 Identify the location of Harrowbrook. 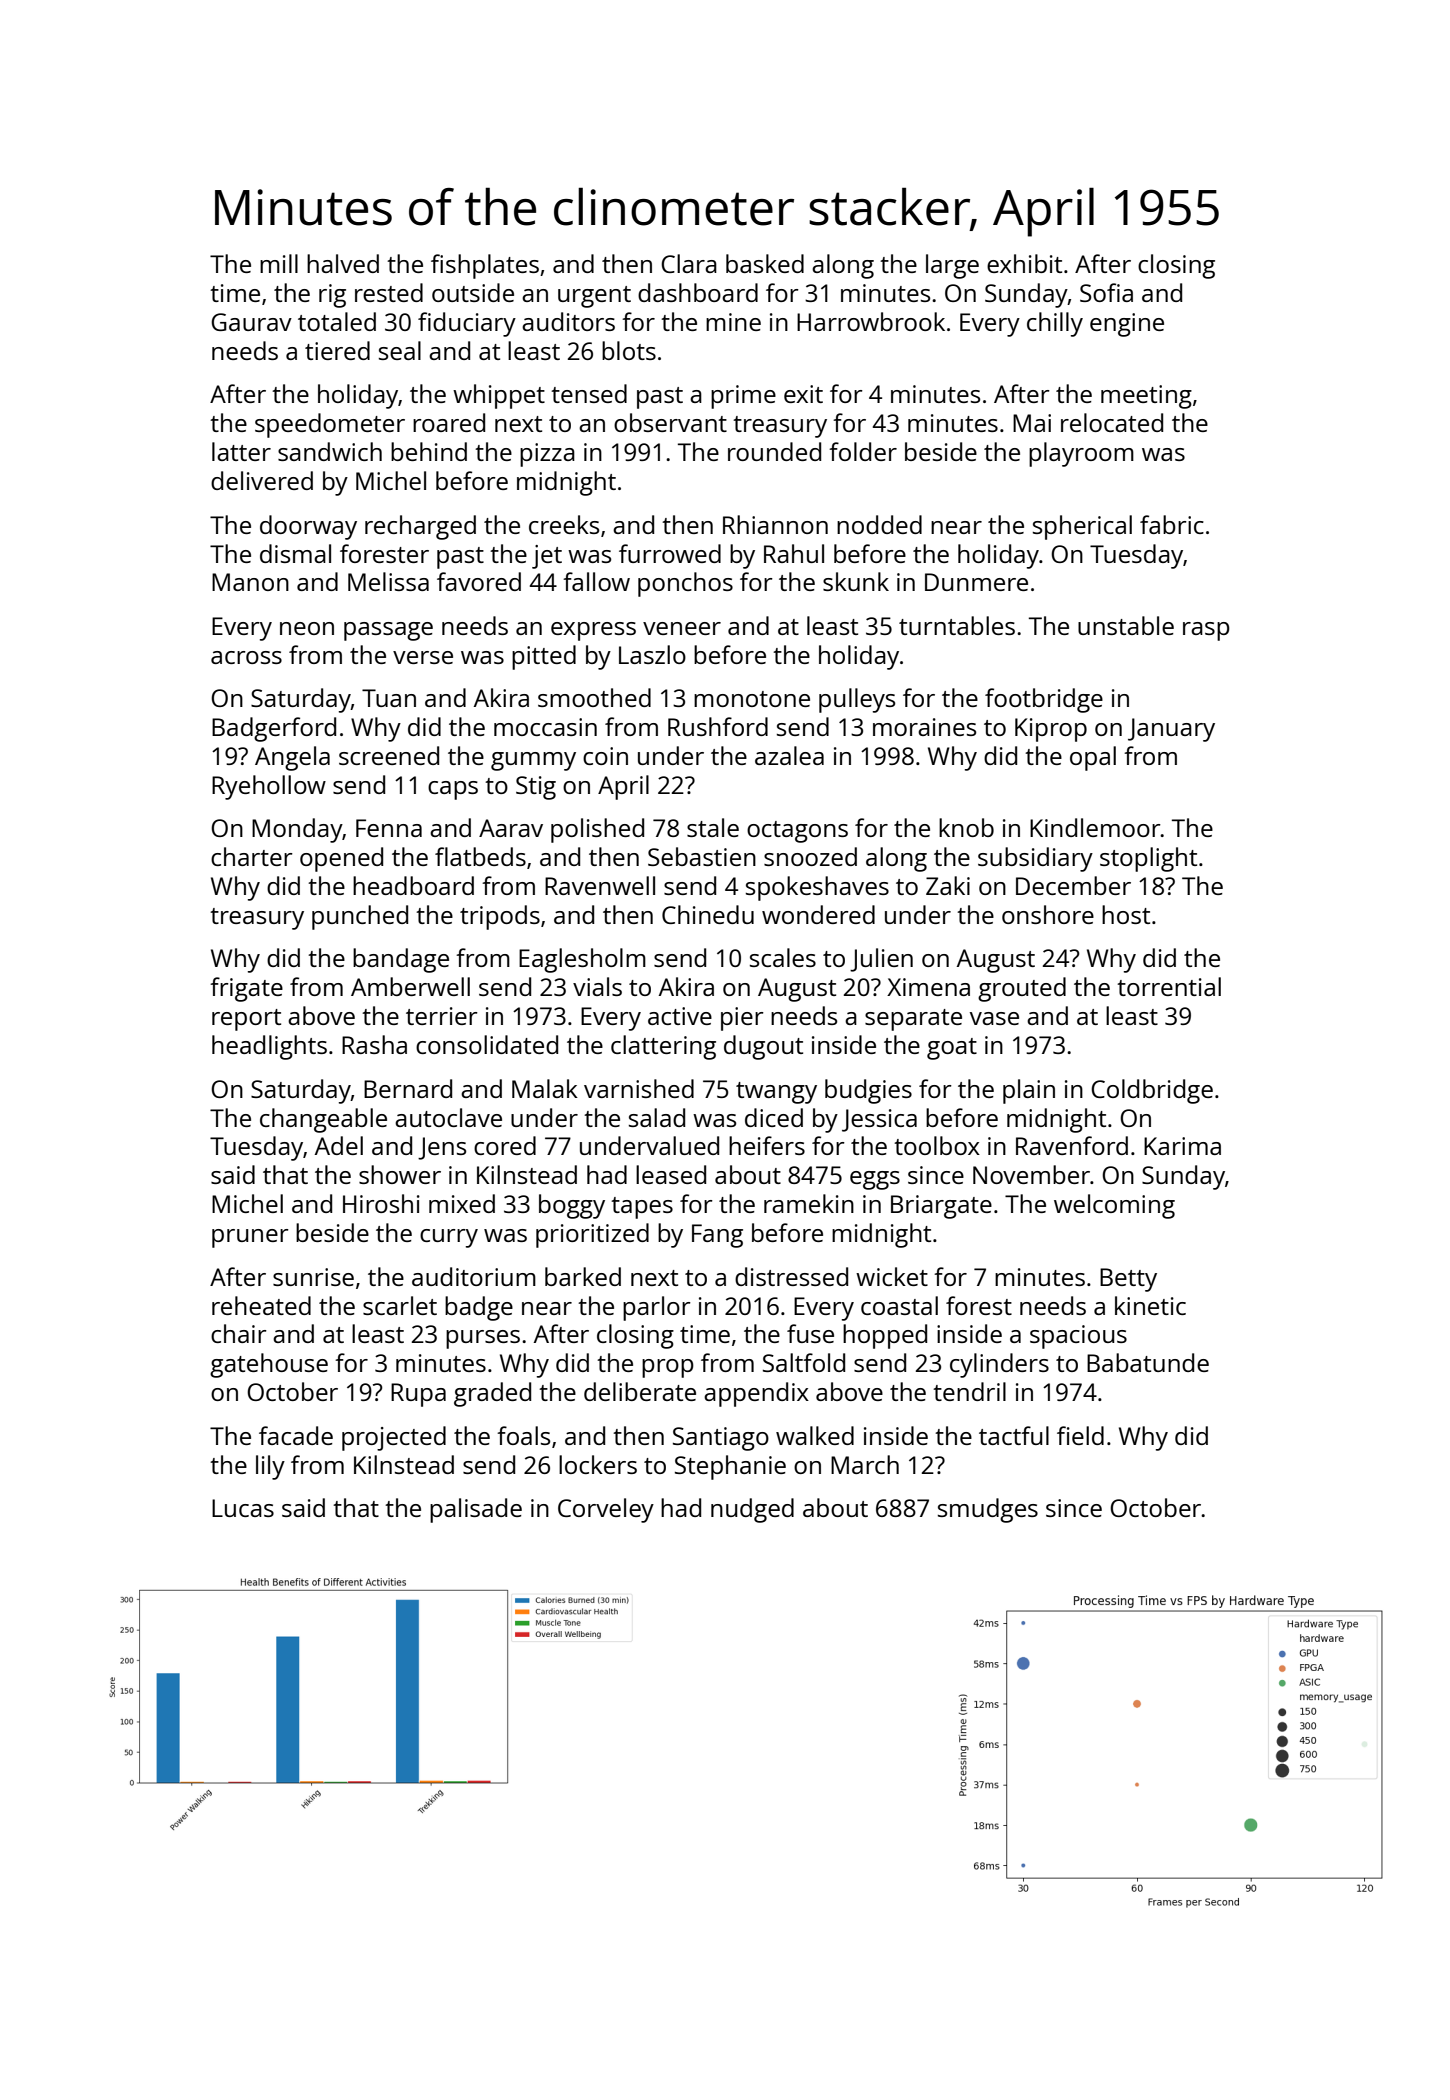
(871, 321).
